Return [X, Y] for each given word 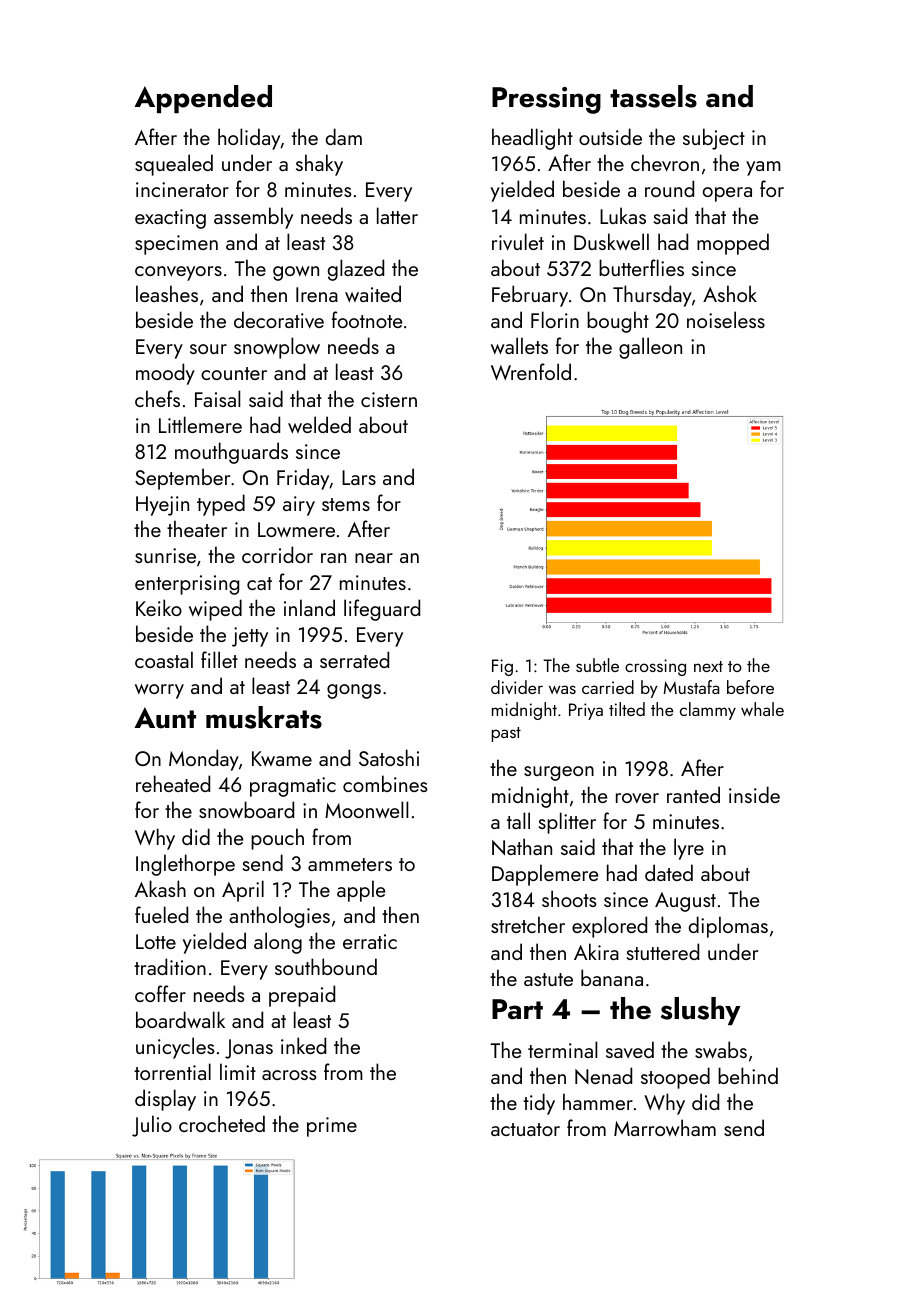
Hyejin [162, 506]
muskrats [264, 717]
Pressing [546, 100]
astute [548, 979]
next [708, 666]
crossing [655, 667]
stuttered [663, 951]
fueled [161, 914]
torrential [172, 1071]
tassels [653, 96]
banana [612, 977]
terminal [562, 1049]
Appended [203, 99]
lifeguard [382, 610]
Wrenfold [531, 371]
